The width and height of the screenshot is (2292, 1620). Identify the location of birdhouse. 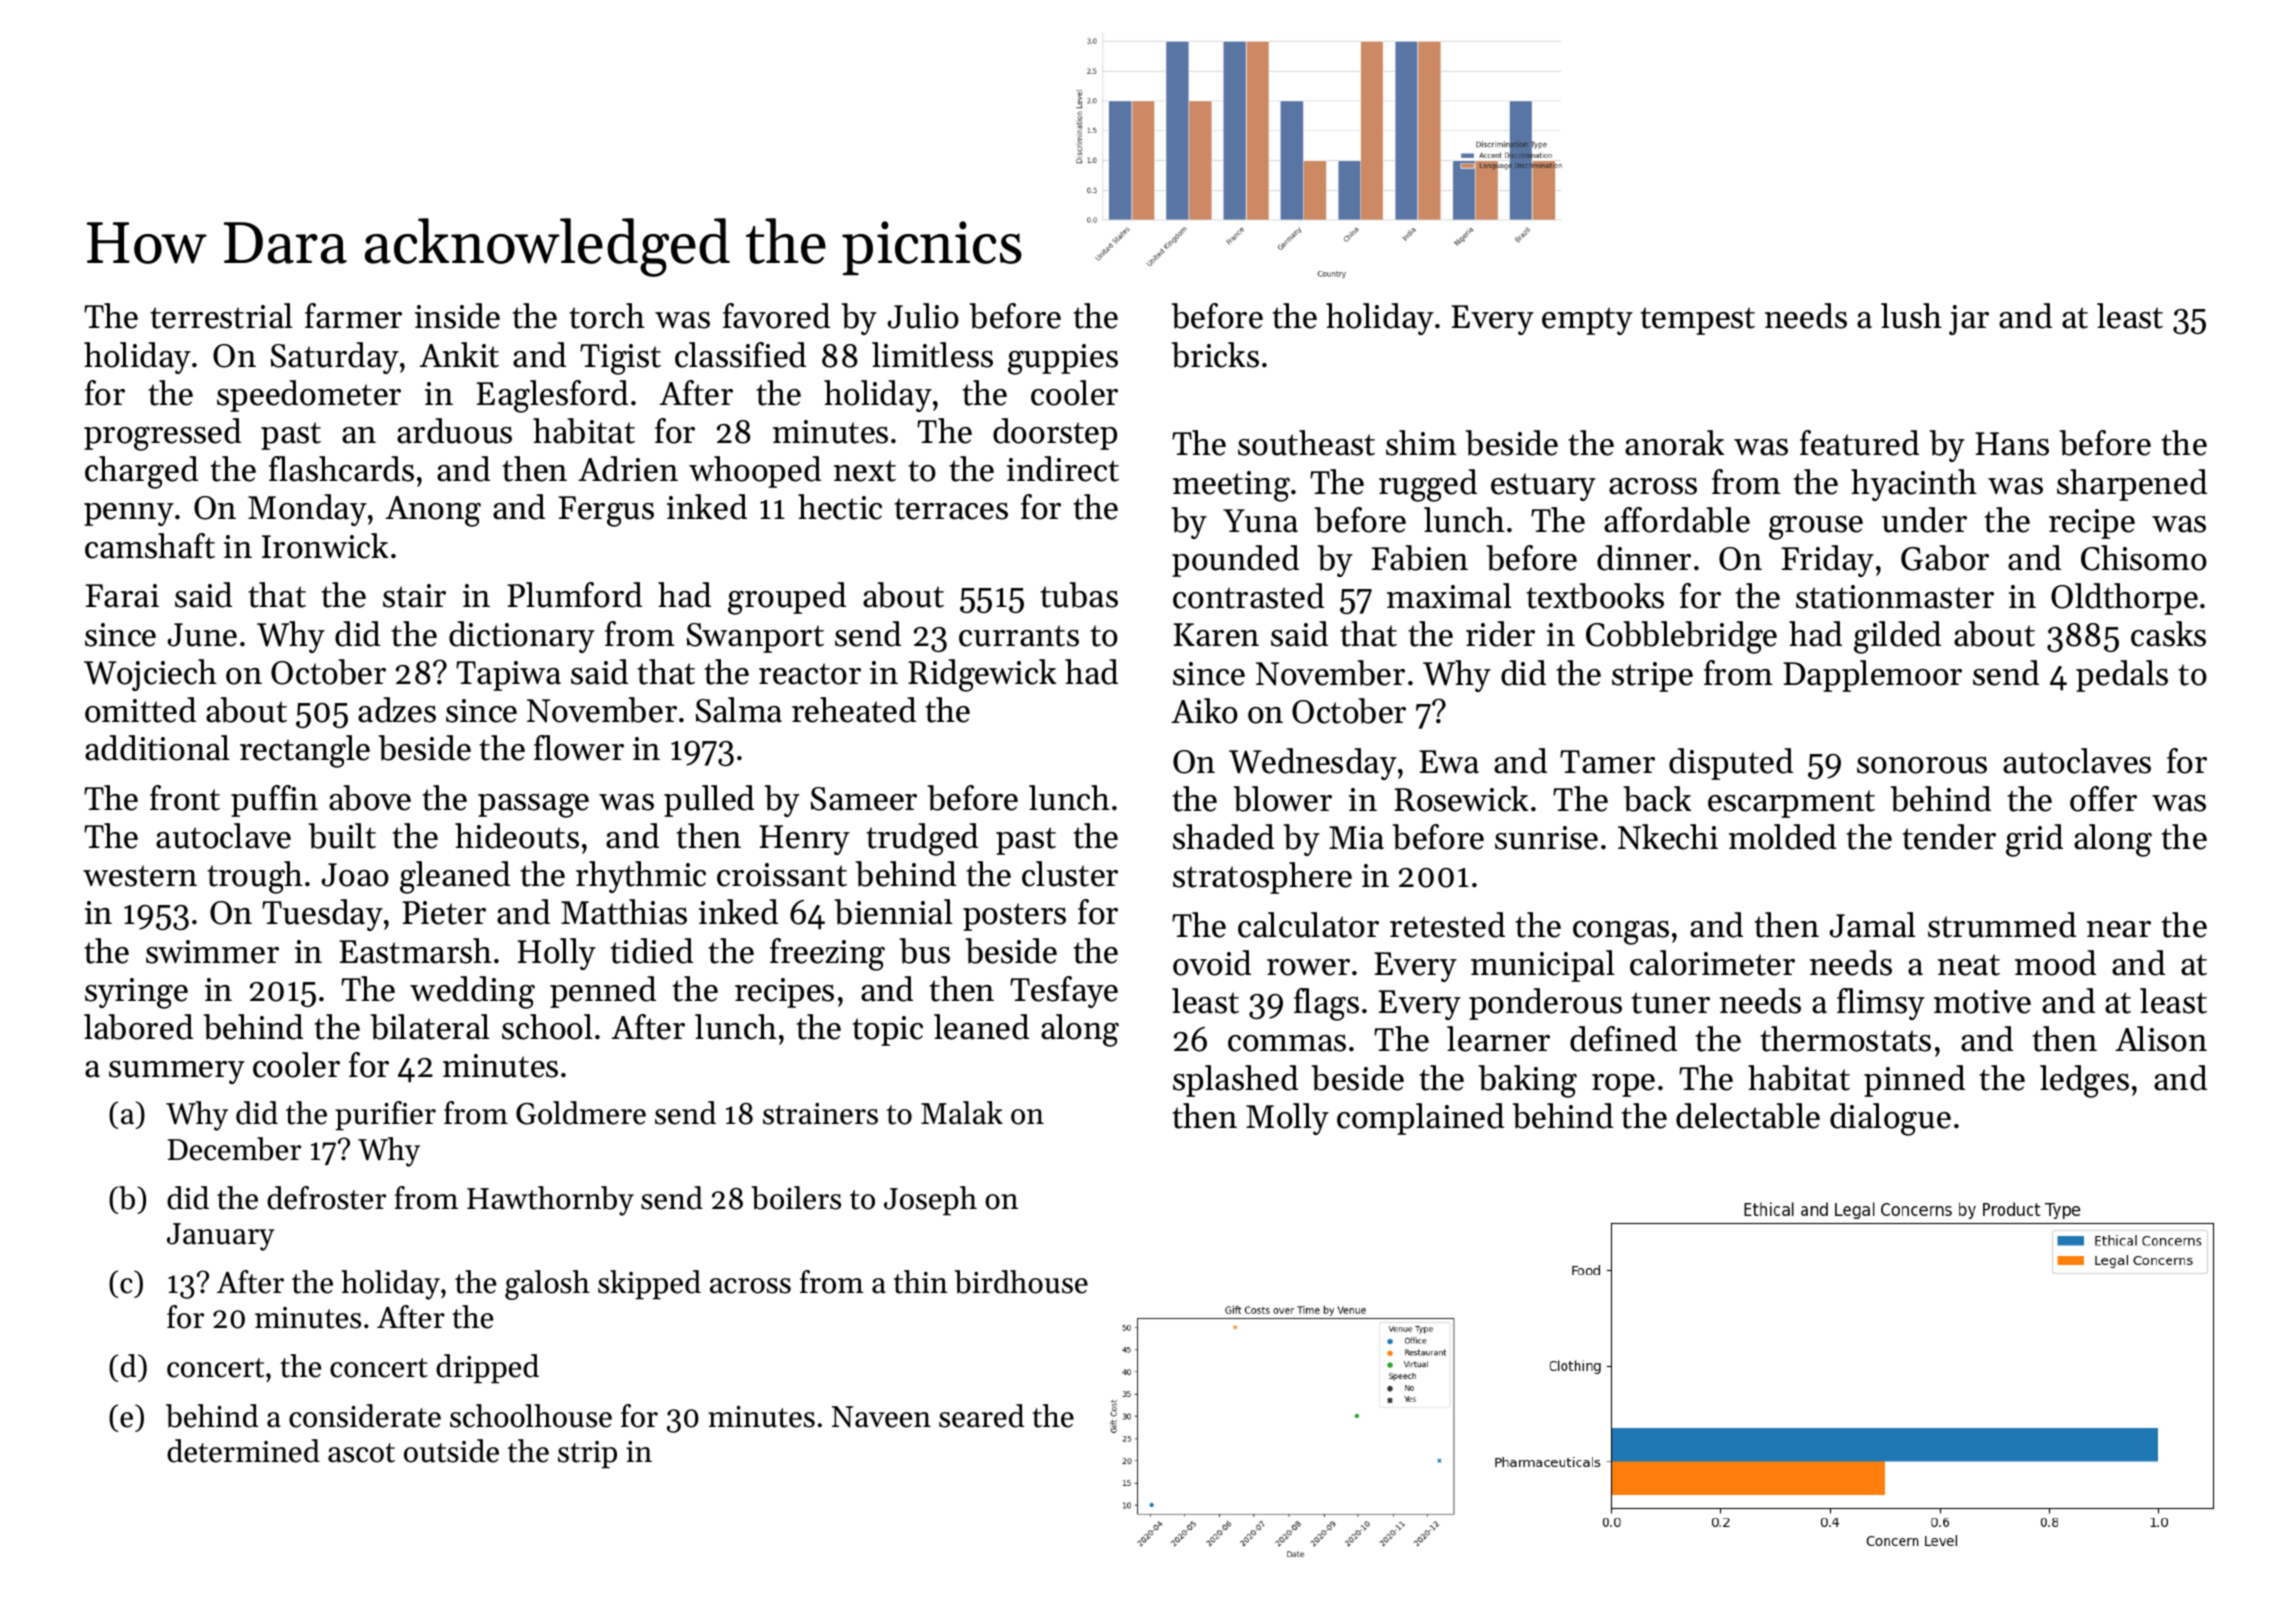
(1021, 1282).
